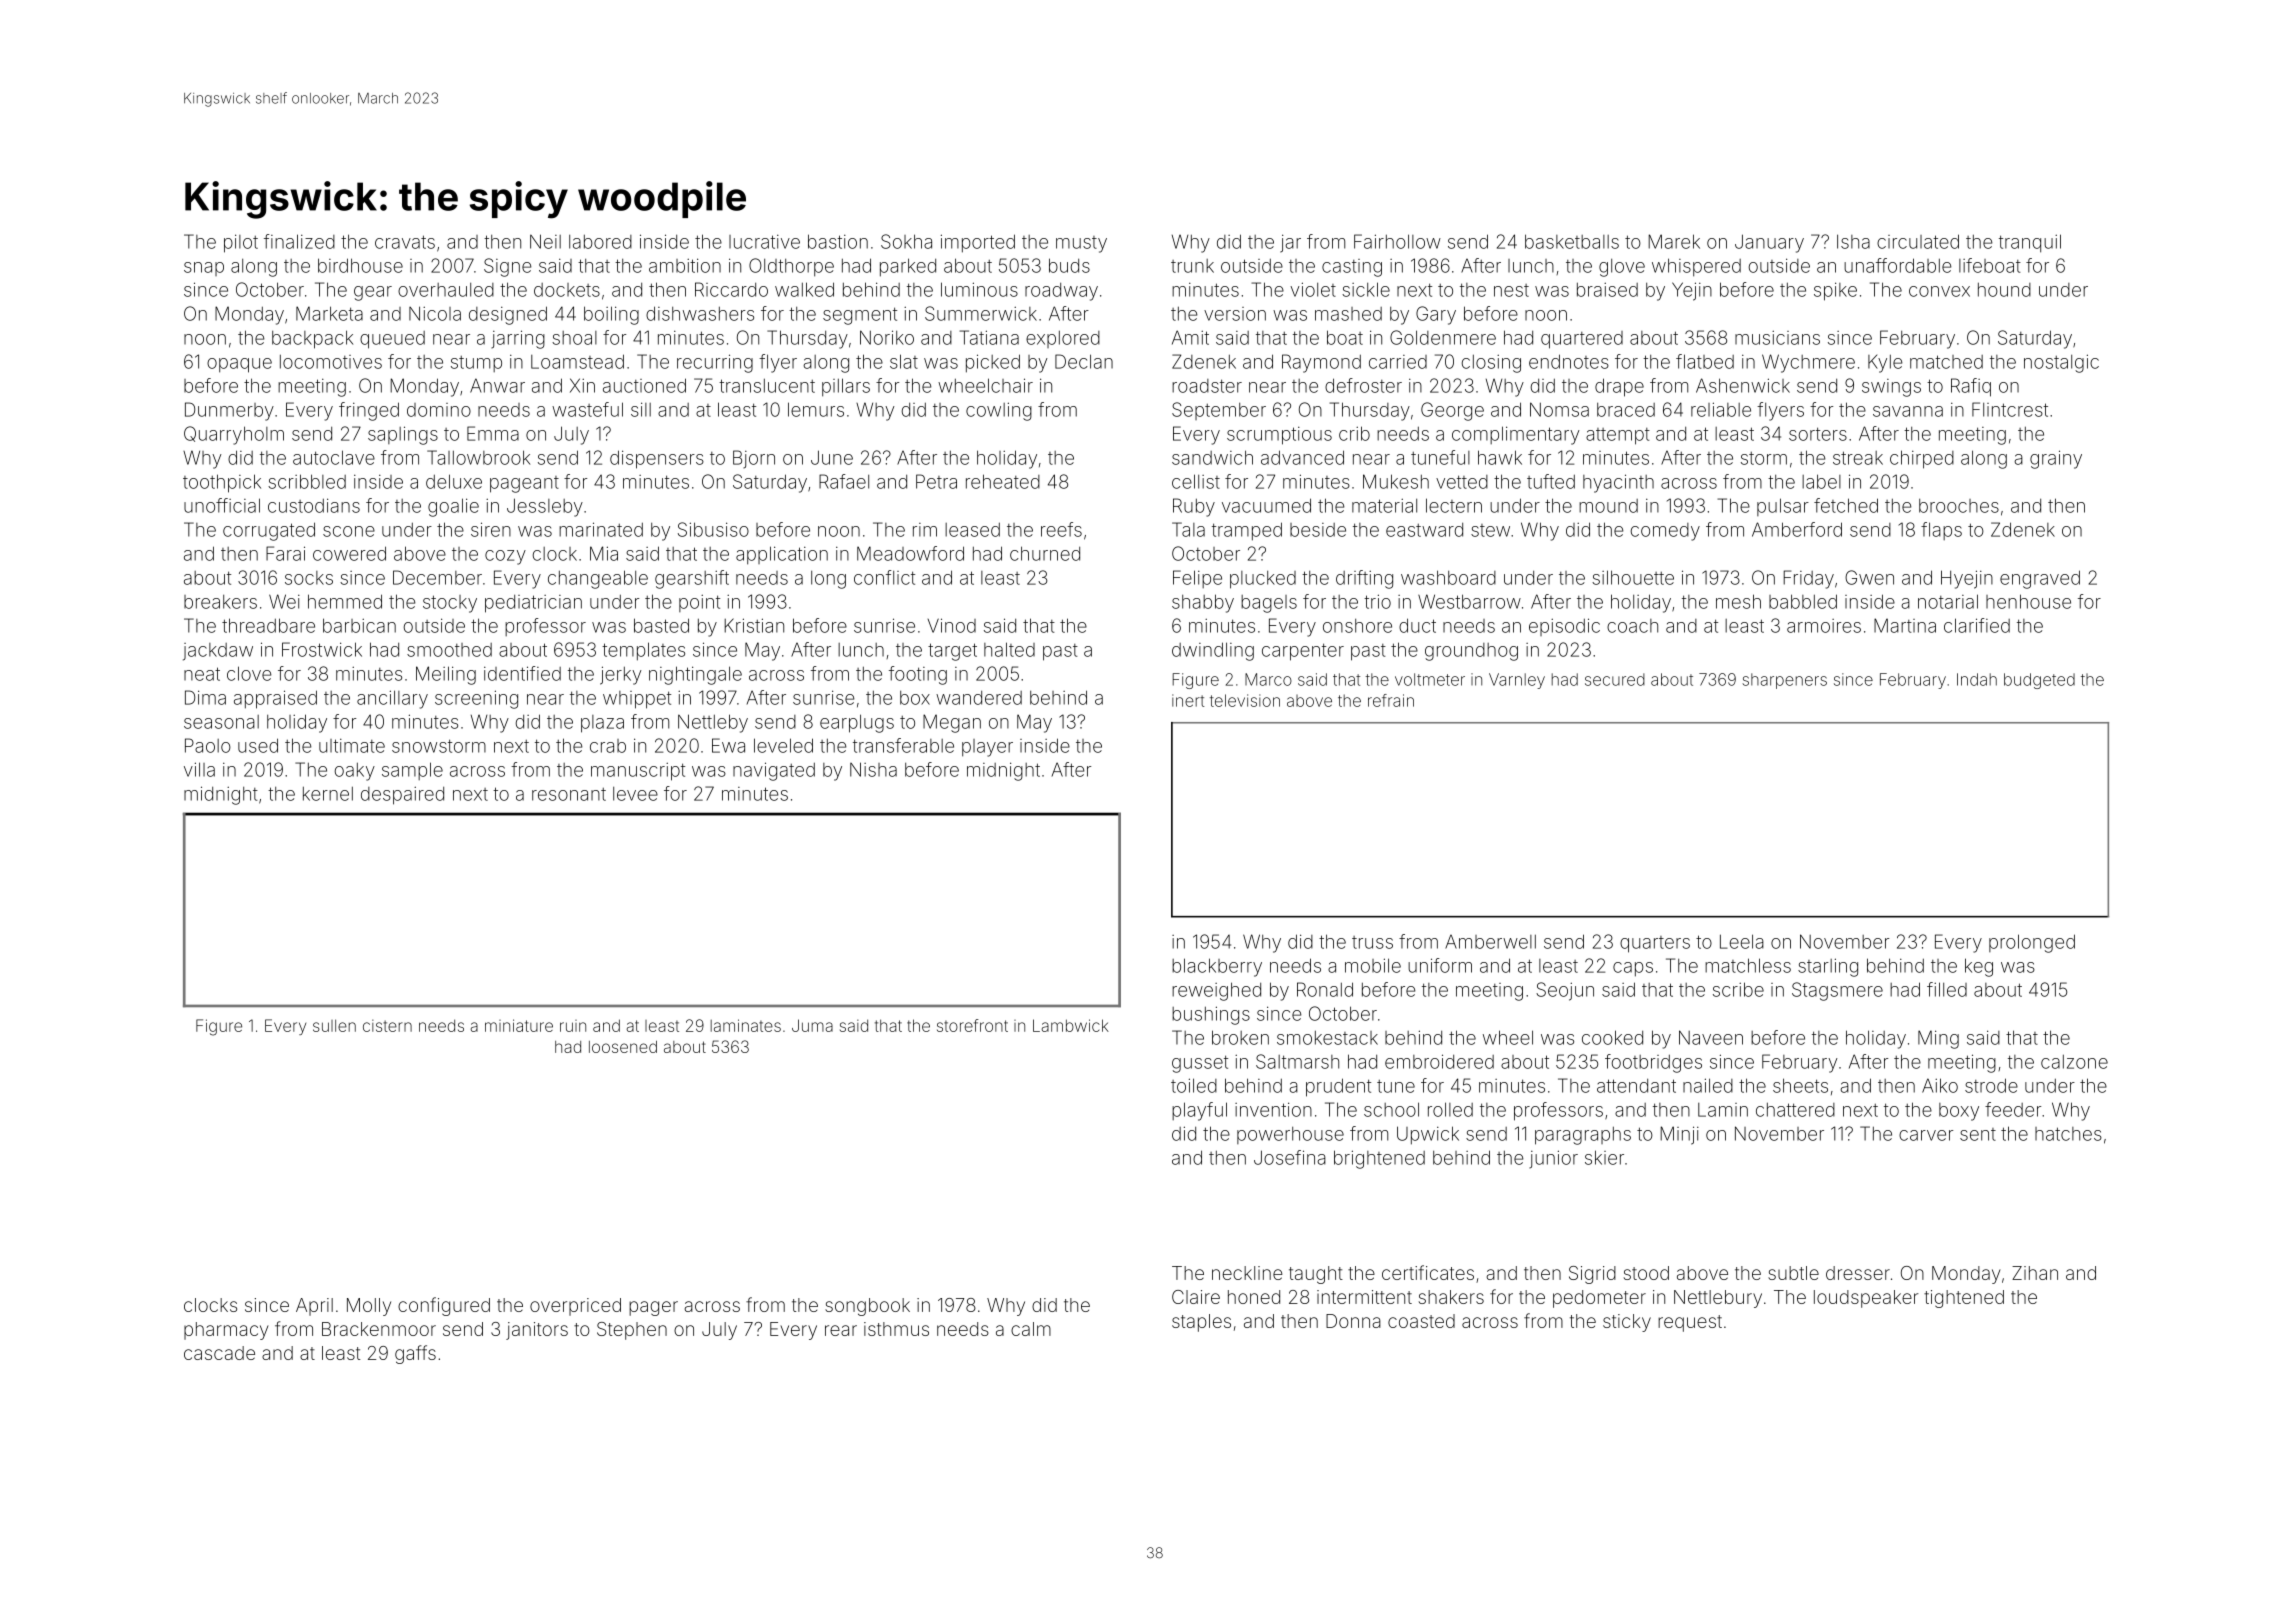 This screenshot has width=2292, height=1620. What do you see at coordinates (838, 241) in the screenshot?
I see `bastion` at bounding box center [838, 241].
